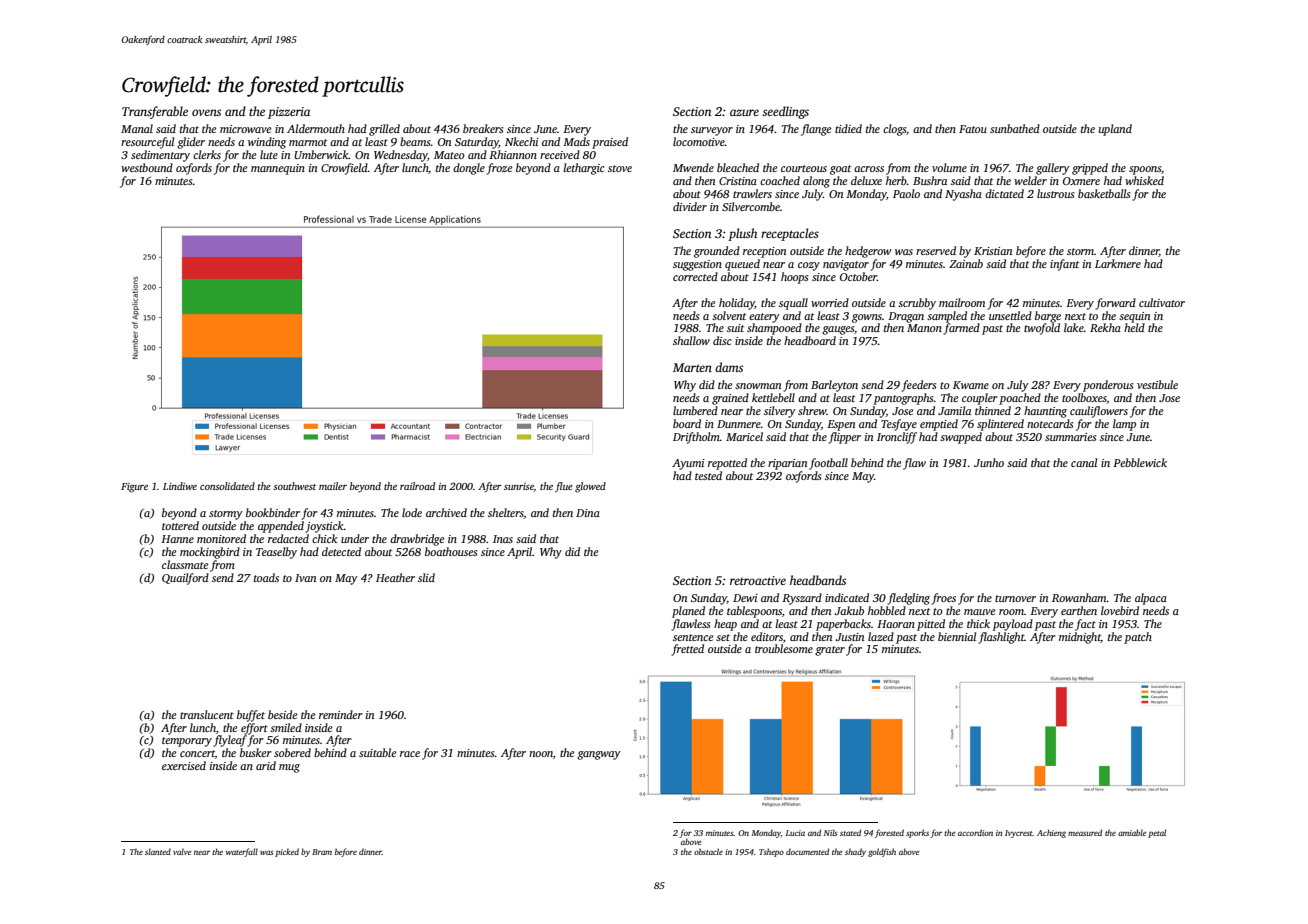 The width and height of the document is (1308, 924). Describe the element at coordinates (333, 486) in the document. I see `mailer` at that location.
